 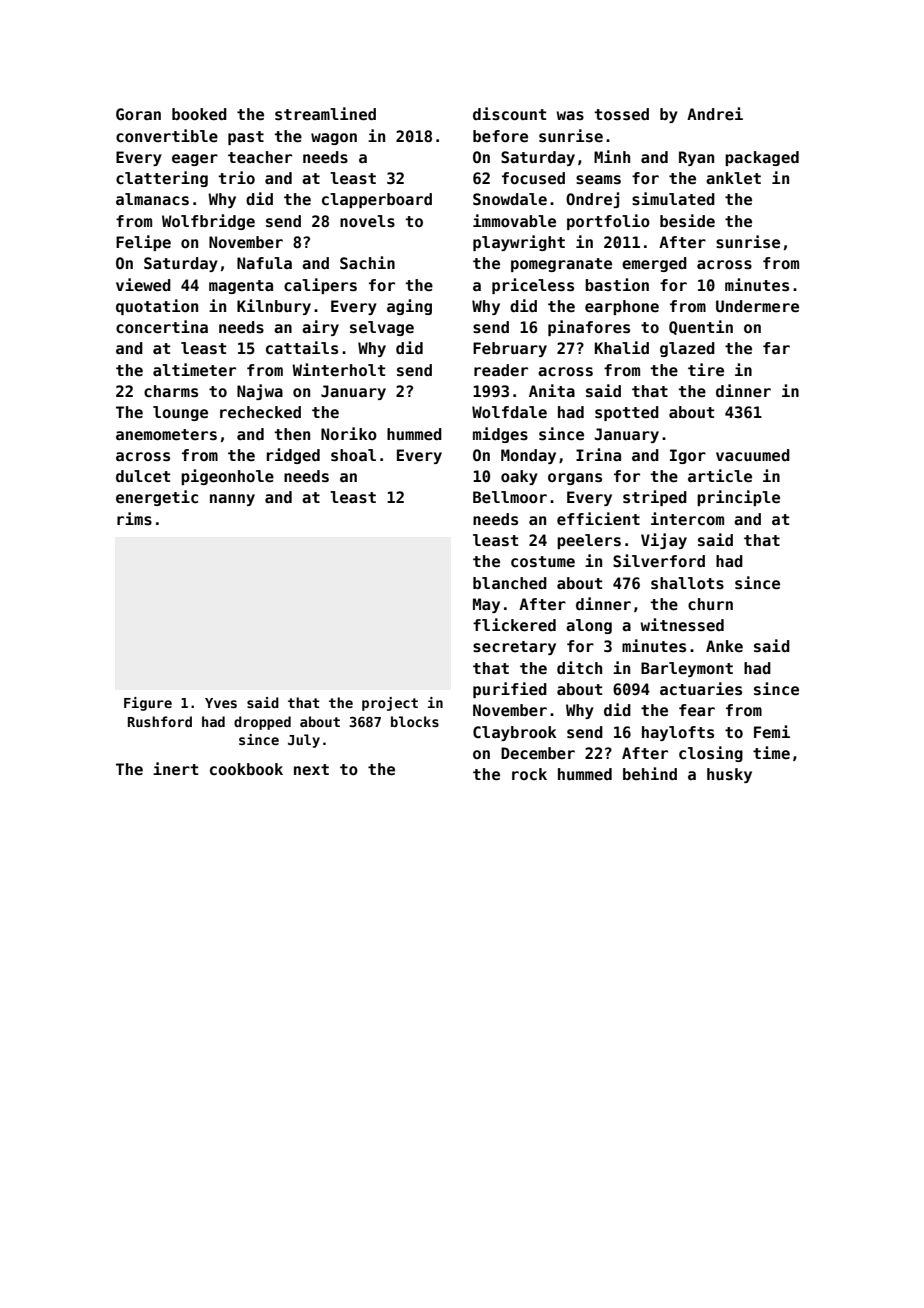 I want to click on anklet, so click(x=733, y=178).
